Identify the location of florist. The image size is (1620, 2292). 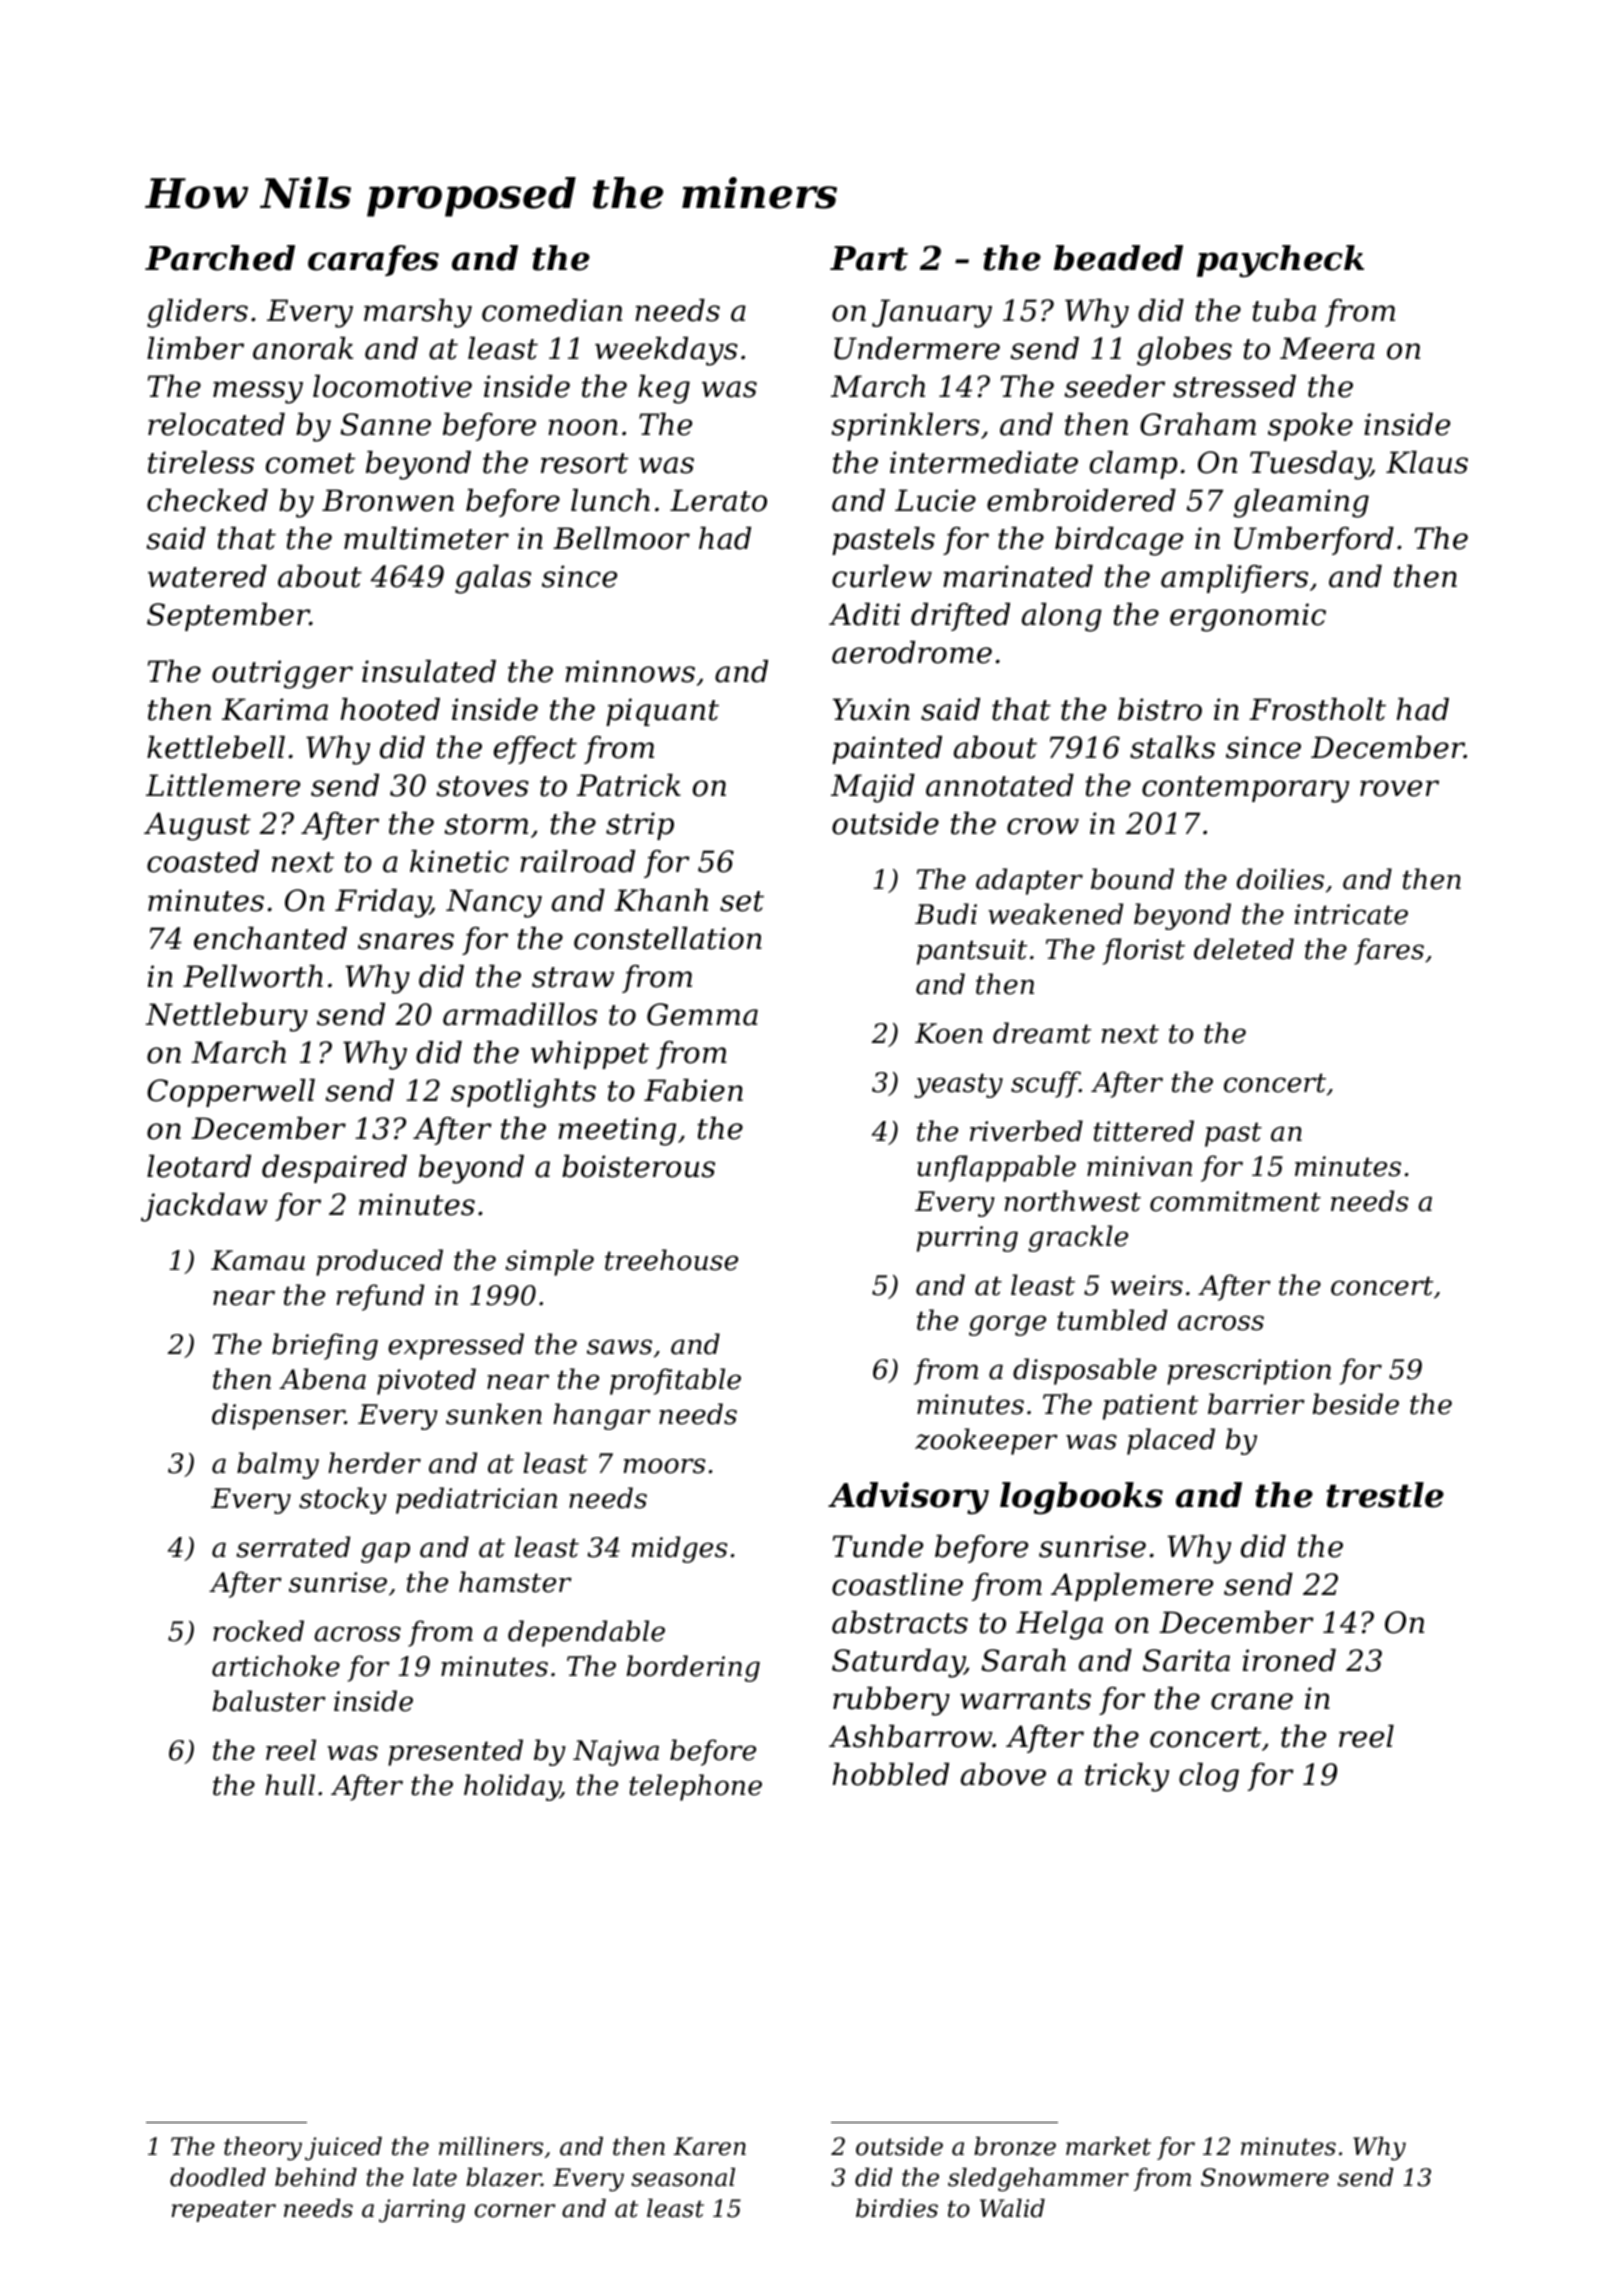
(1144, 951).
